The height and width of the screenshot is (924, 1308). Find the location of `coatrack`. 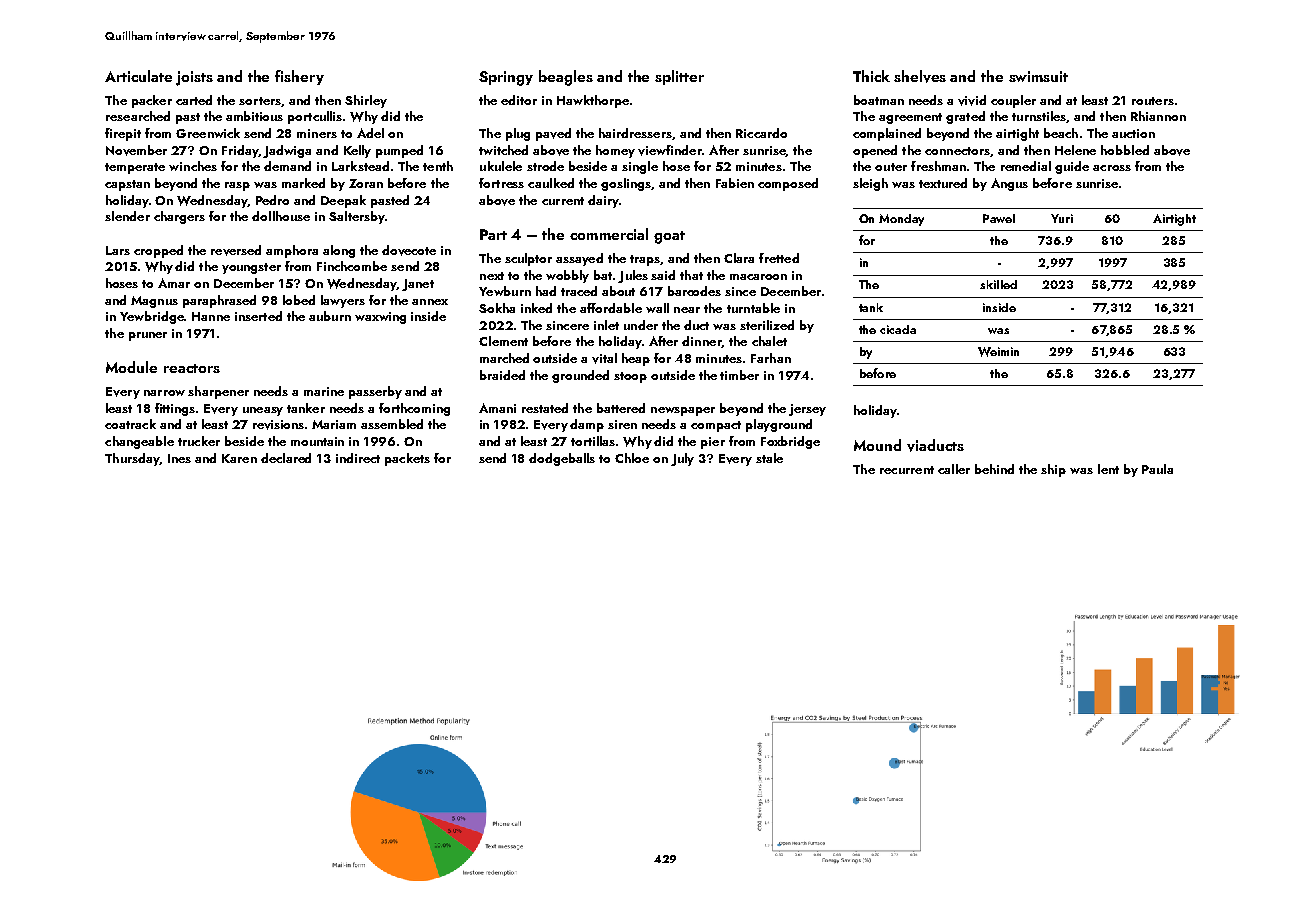

coatrack is located at coordinates (130, 424).
